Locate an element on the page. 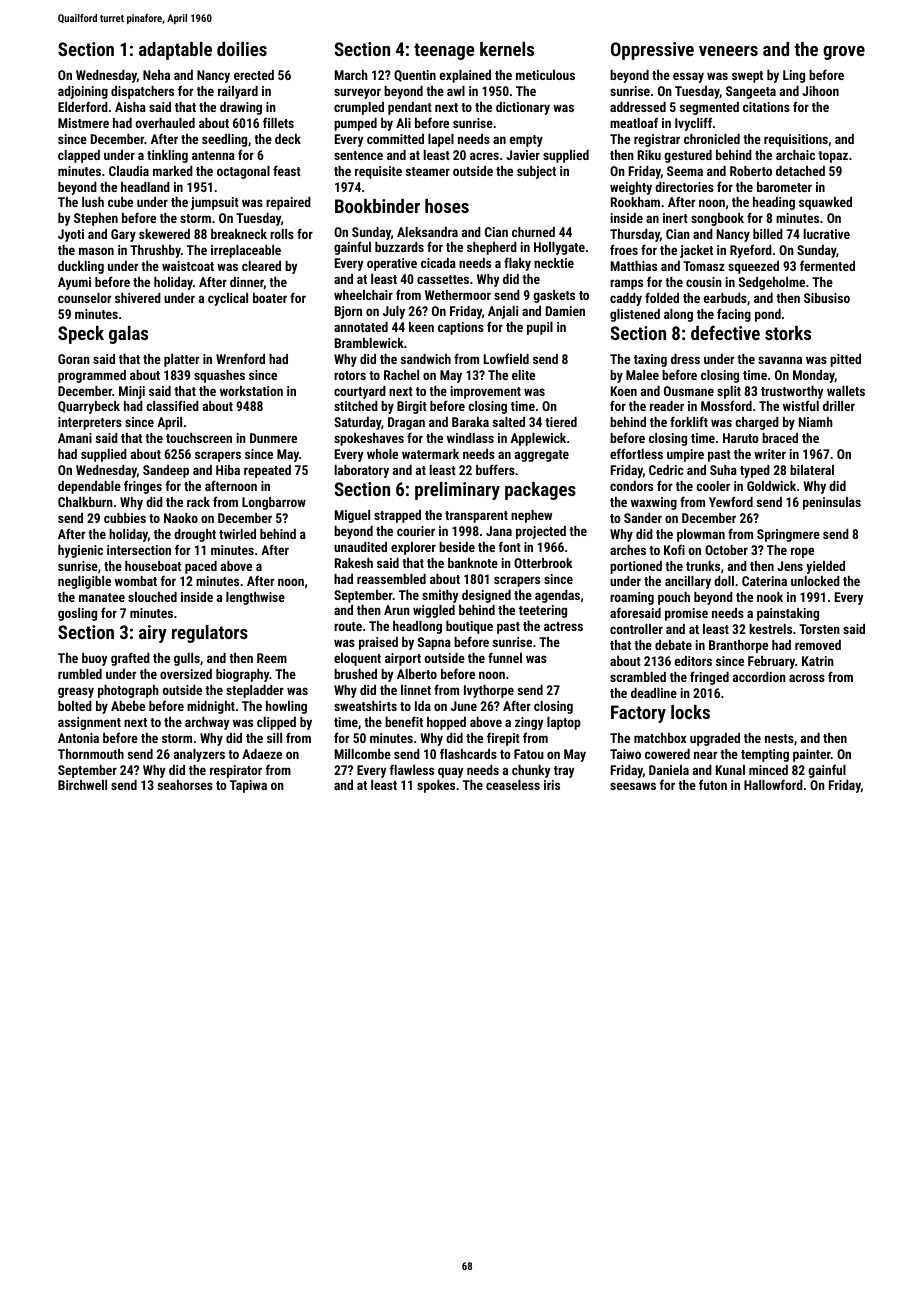  Springmere is located at coordinates (788, 535).
